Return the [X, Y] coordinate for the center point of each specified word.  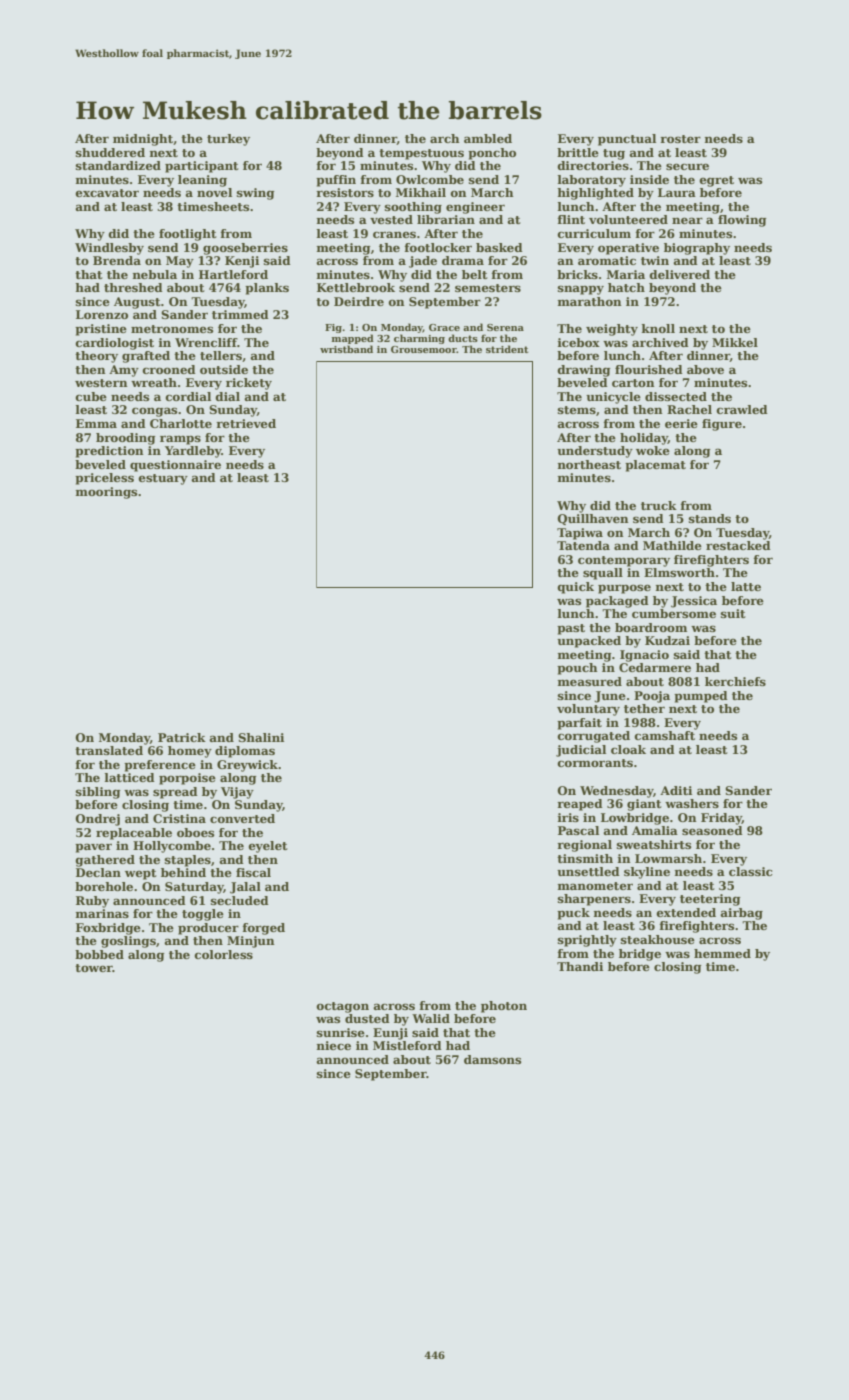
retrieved [246, 423]
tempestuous [421, 154]
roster [680, 139]
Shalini [261, 737]
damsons [492, 1059]
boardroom [651, 627]
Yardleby [193, 452]
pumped [701, 697]
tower [94, 968]
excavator [107, 193]
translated [109, 750]
